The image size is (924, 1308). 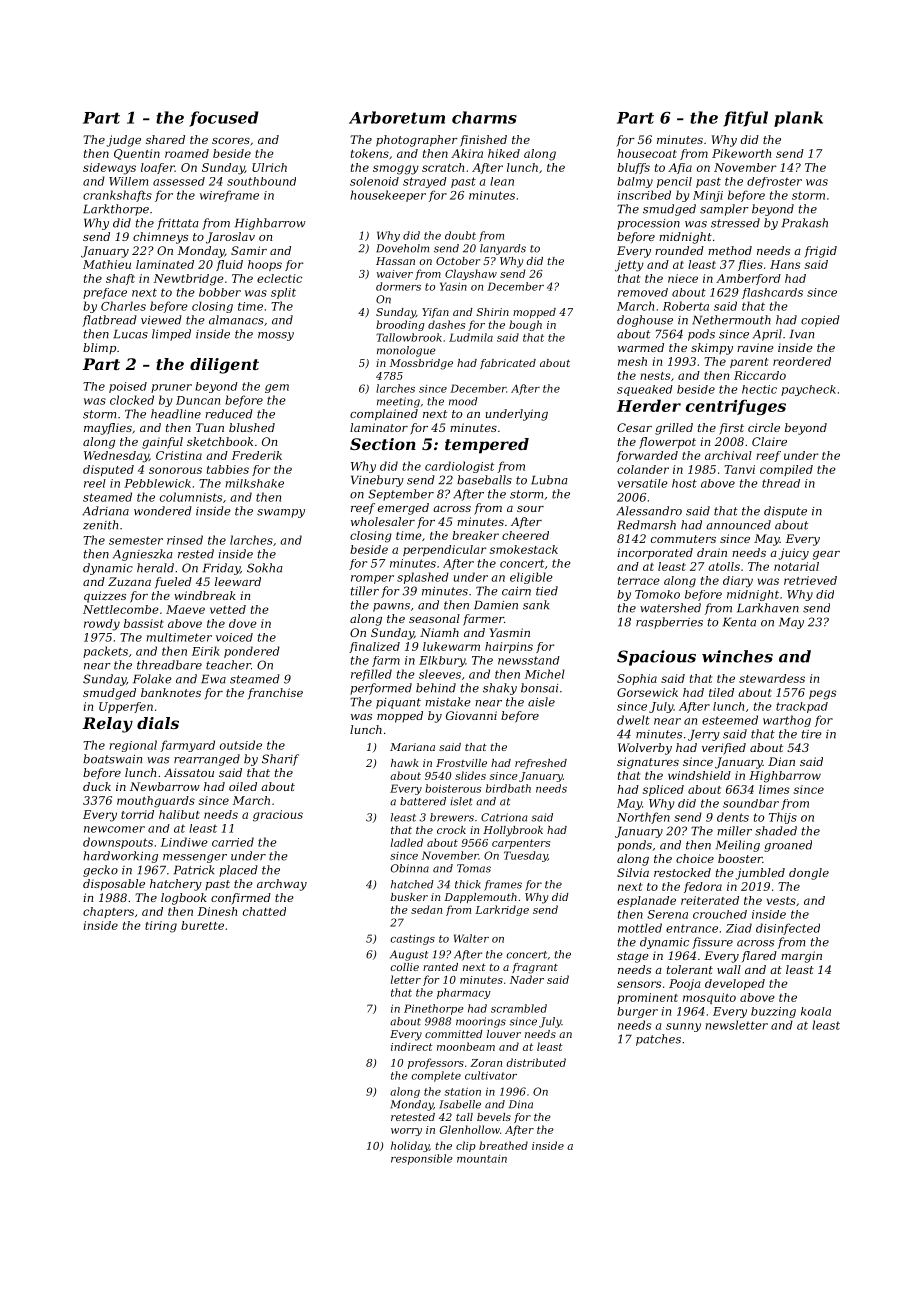 I want to click on tolerant, so click(x=690, y=969).
